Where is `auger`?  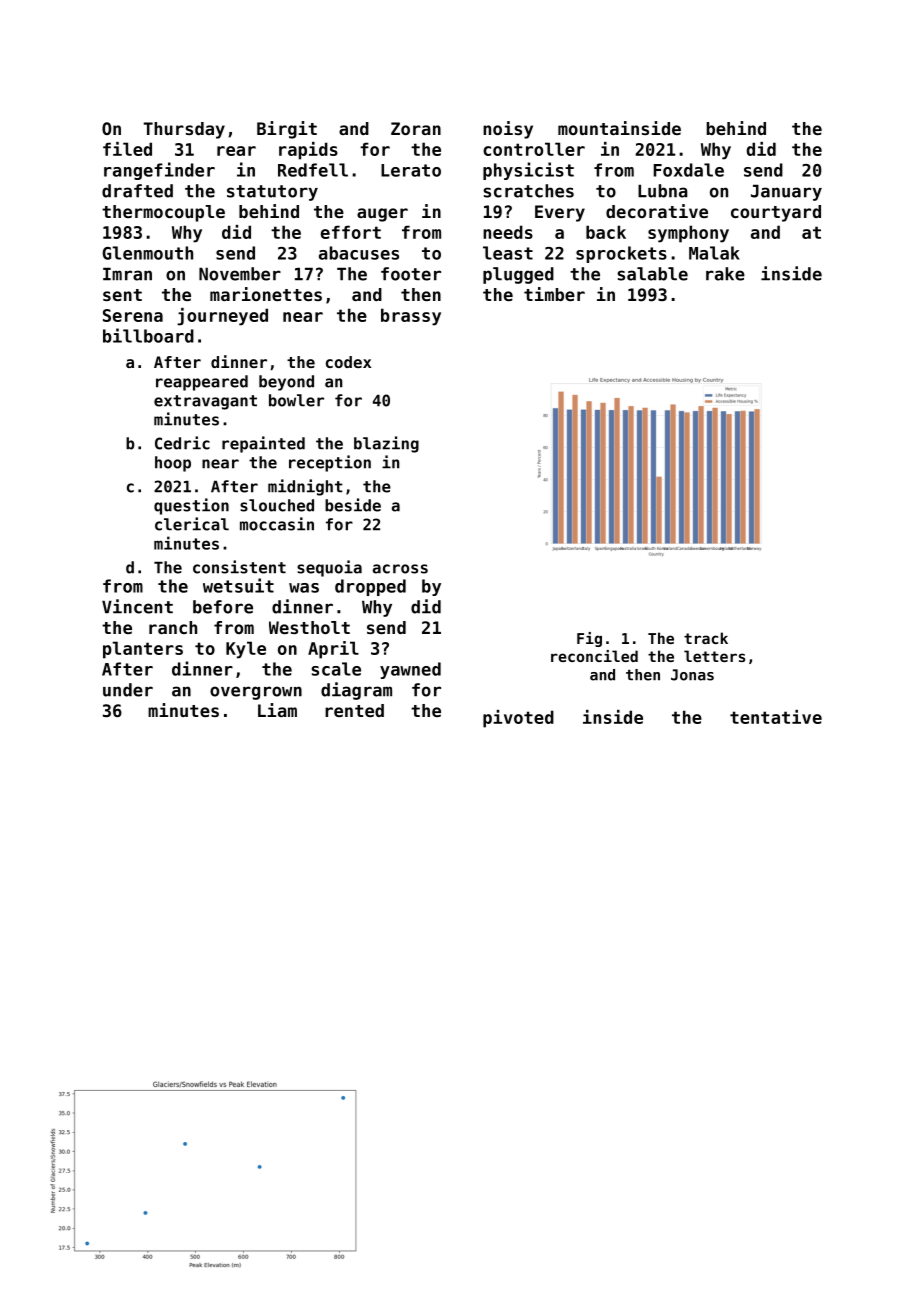 auger is located at coordinates (382, 215).
